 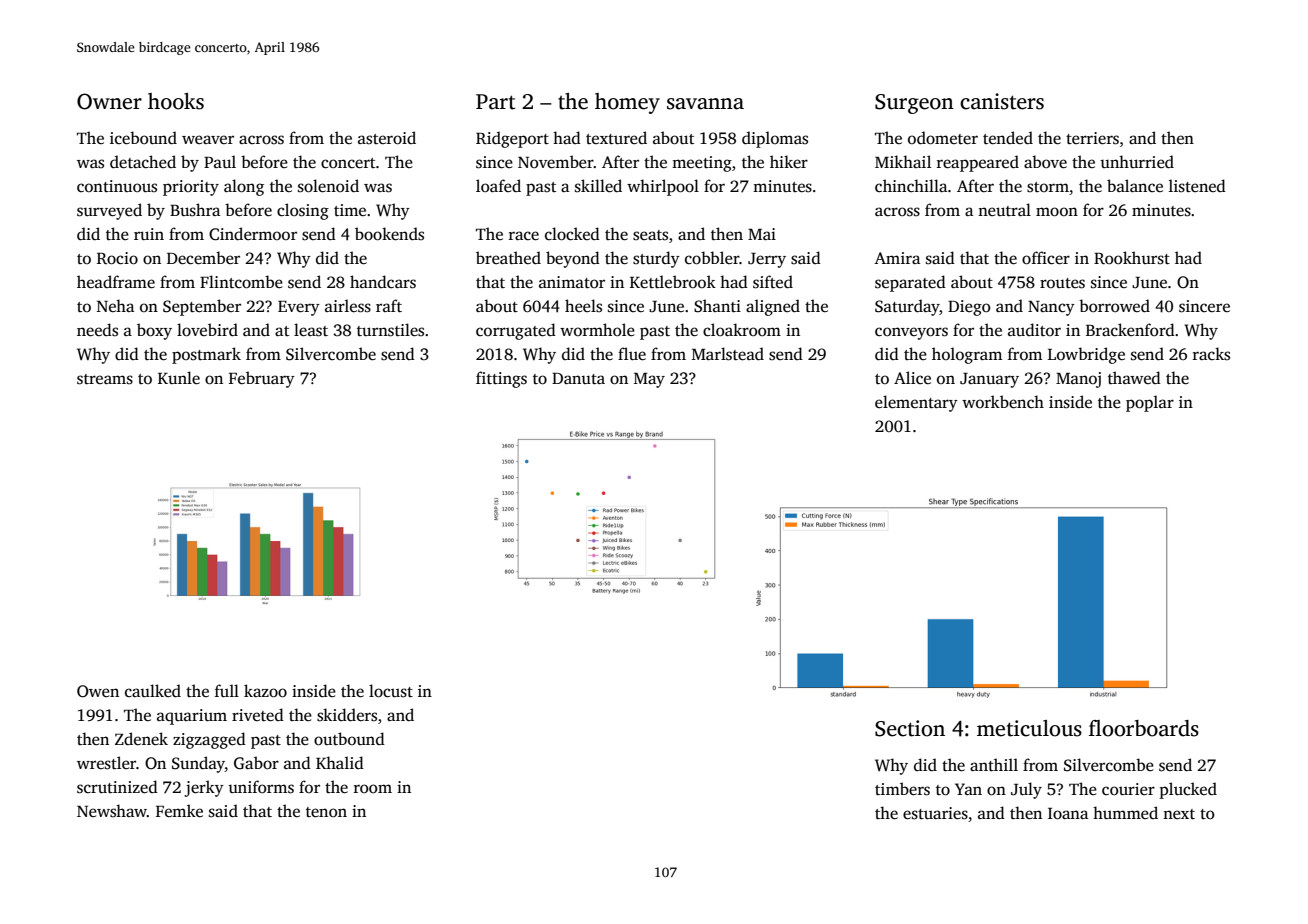 What do you see at coordinates (516, 331) in the screenshot?
I see `corrugated` at bounding box center [516, 331].
